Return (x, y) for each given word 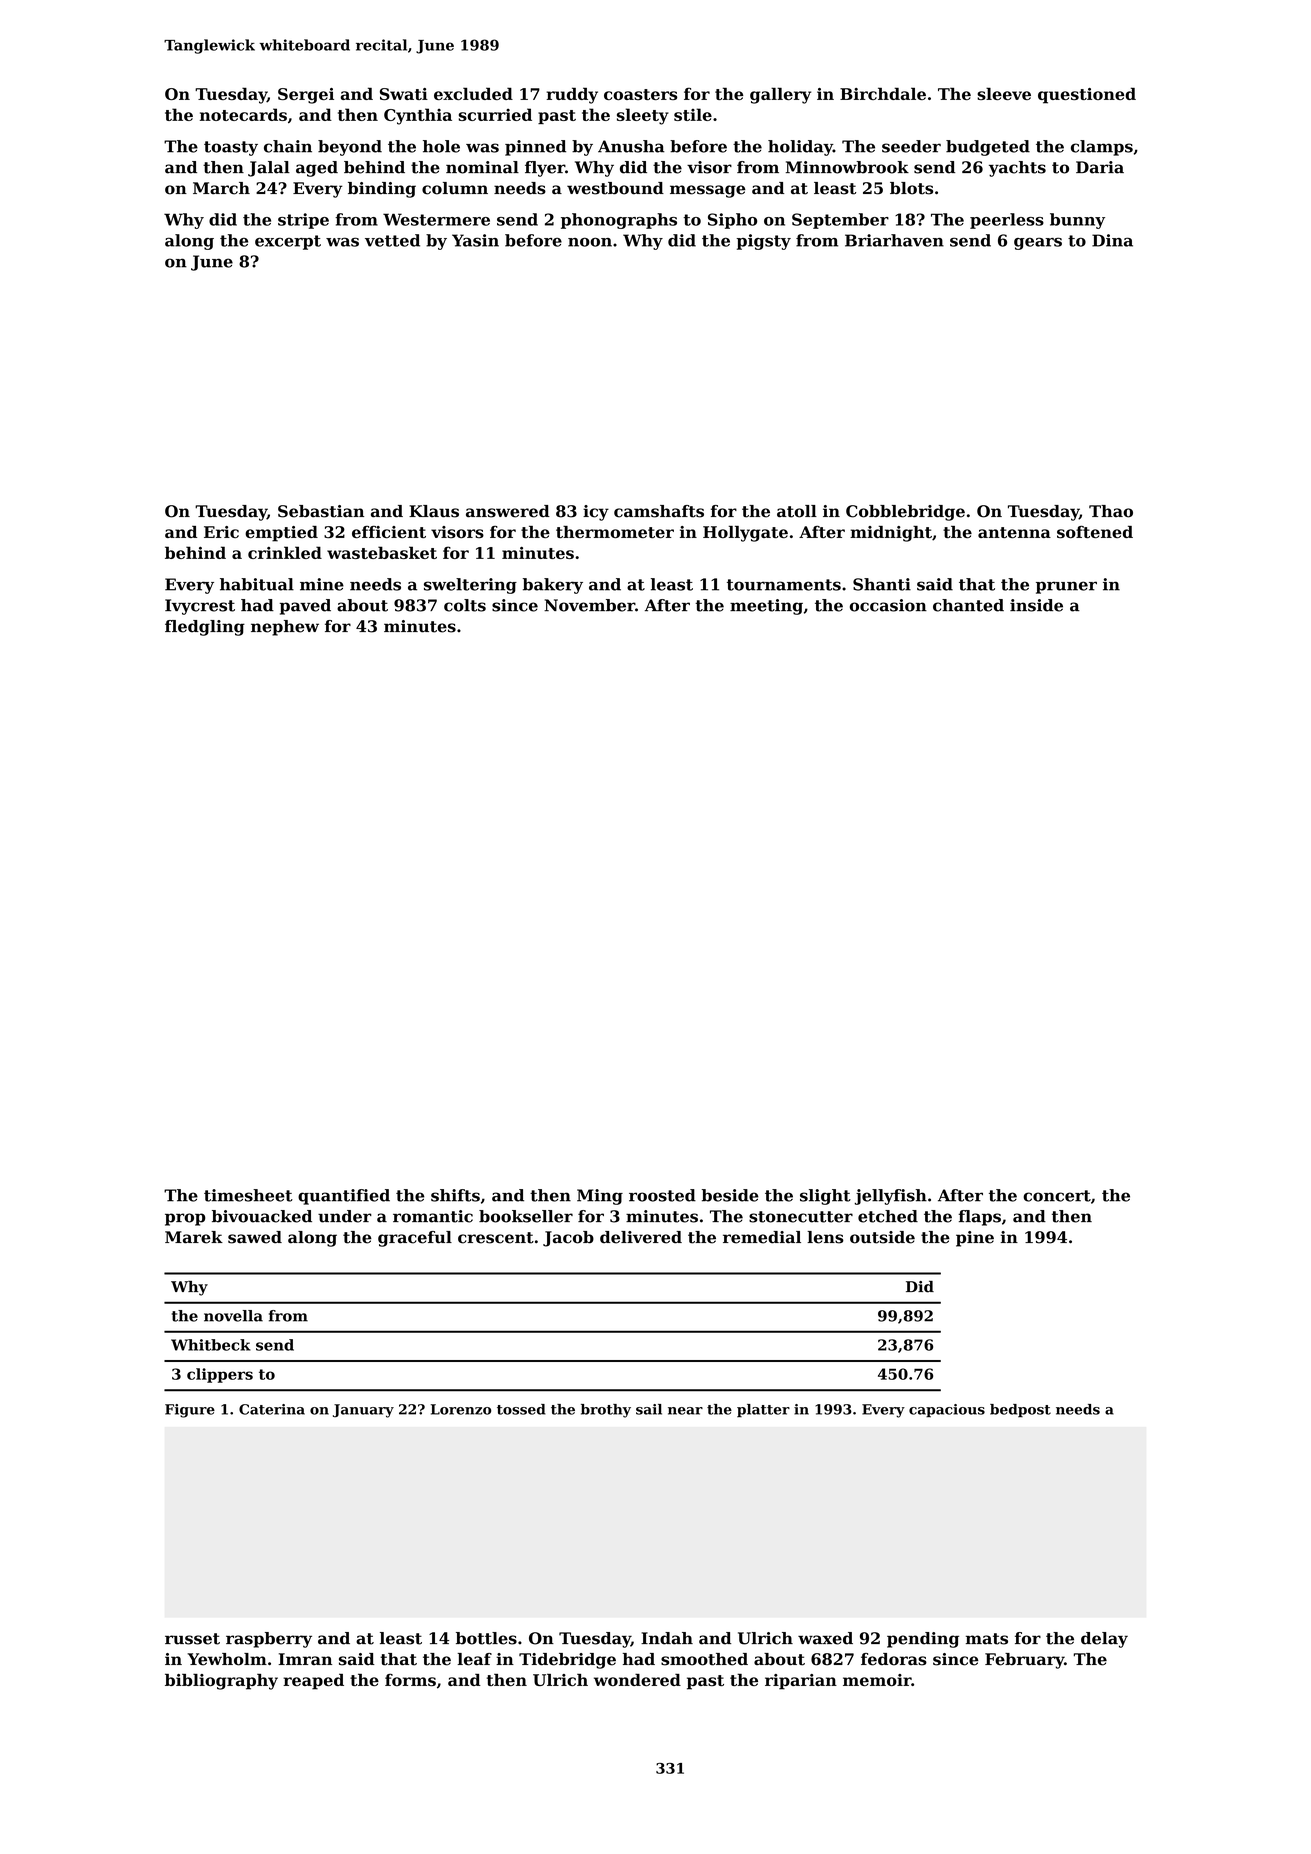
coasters (640, 94)
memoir (877, 1680)
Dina (1112, 240)
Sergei (306, 96)
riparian (801, 1682)
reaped (313, 1681)
